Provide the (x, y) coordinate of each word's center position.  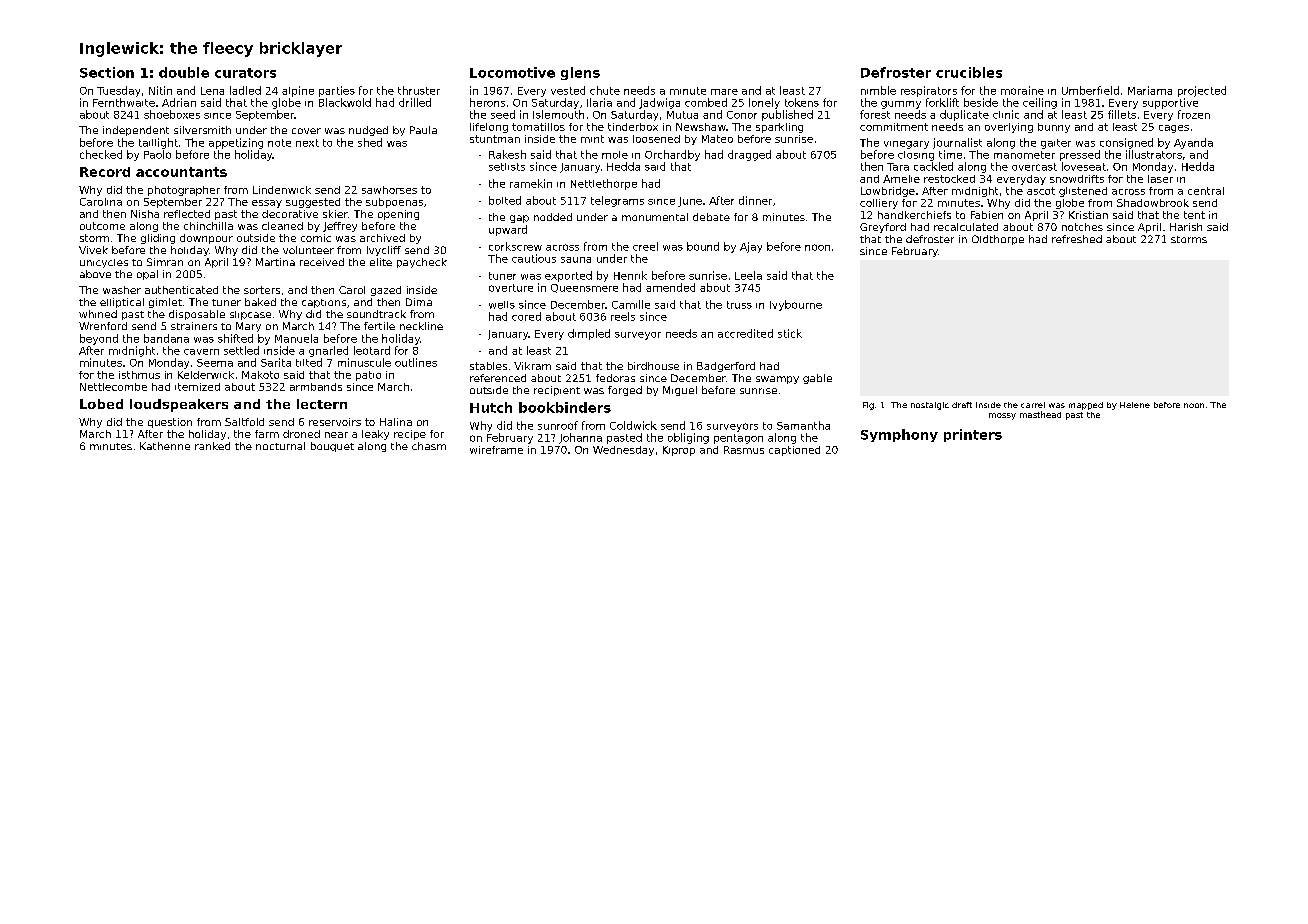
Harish (1186, 227)
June (690, 202)
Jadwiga (659, 103)
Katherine (165, 446)
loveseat (1084, 166)
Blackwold (345, 102)
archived (382, 238)
